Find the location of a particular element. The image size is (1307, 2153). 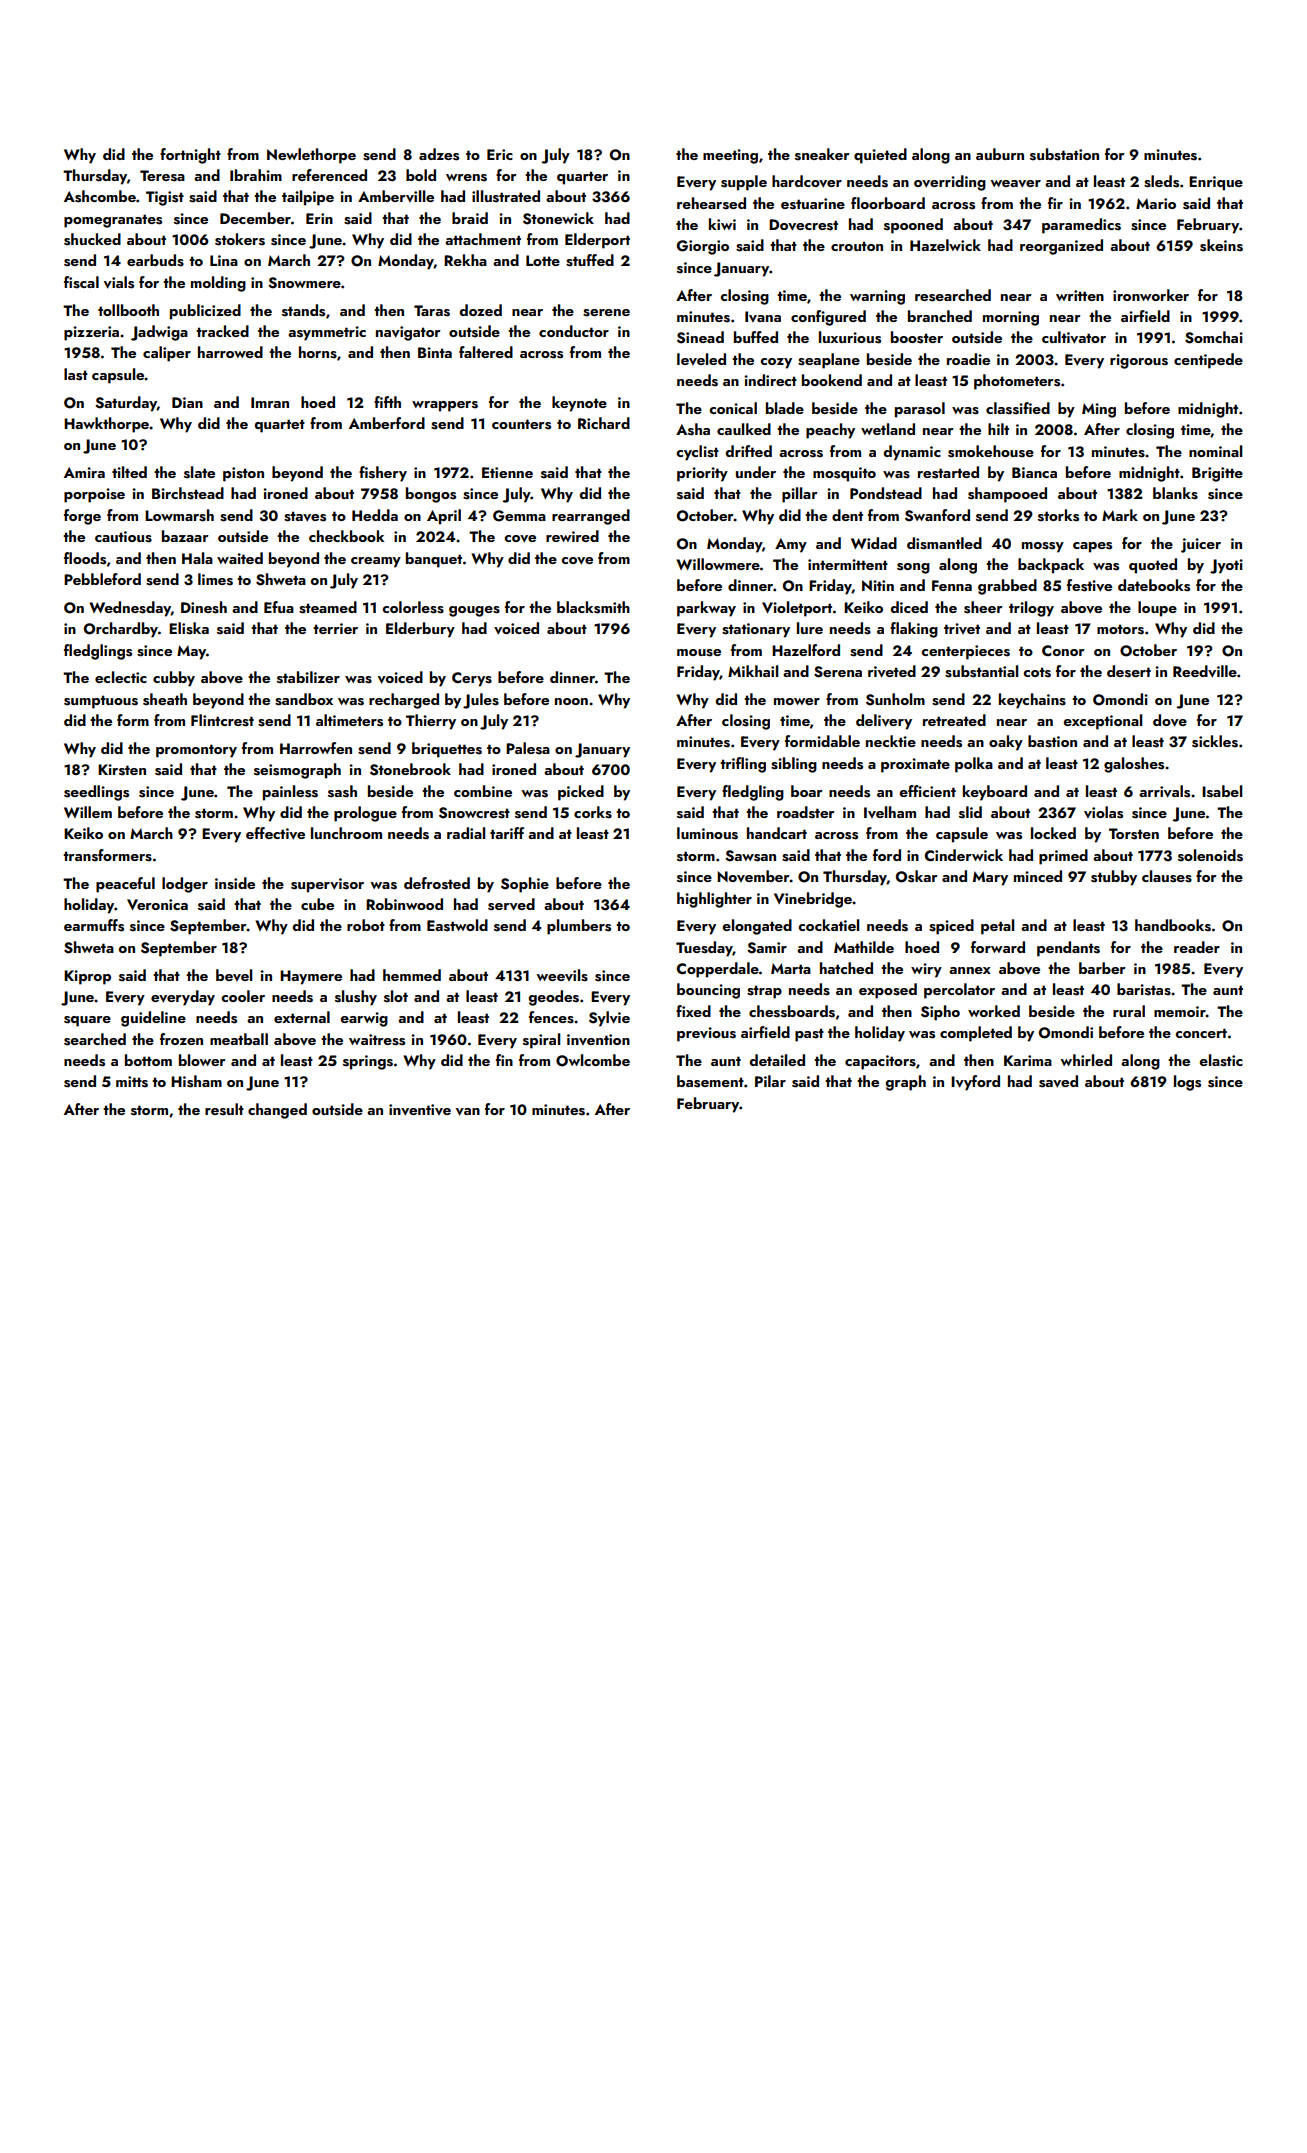

inventive is located at coordinates (420, 1110).
